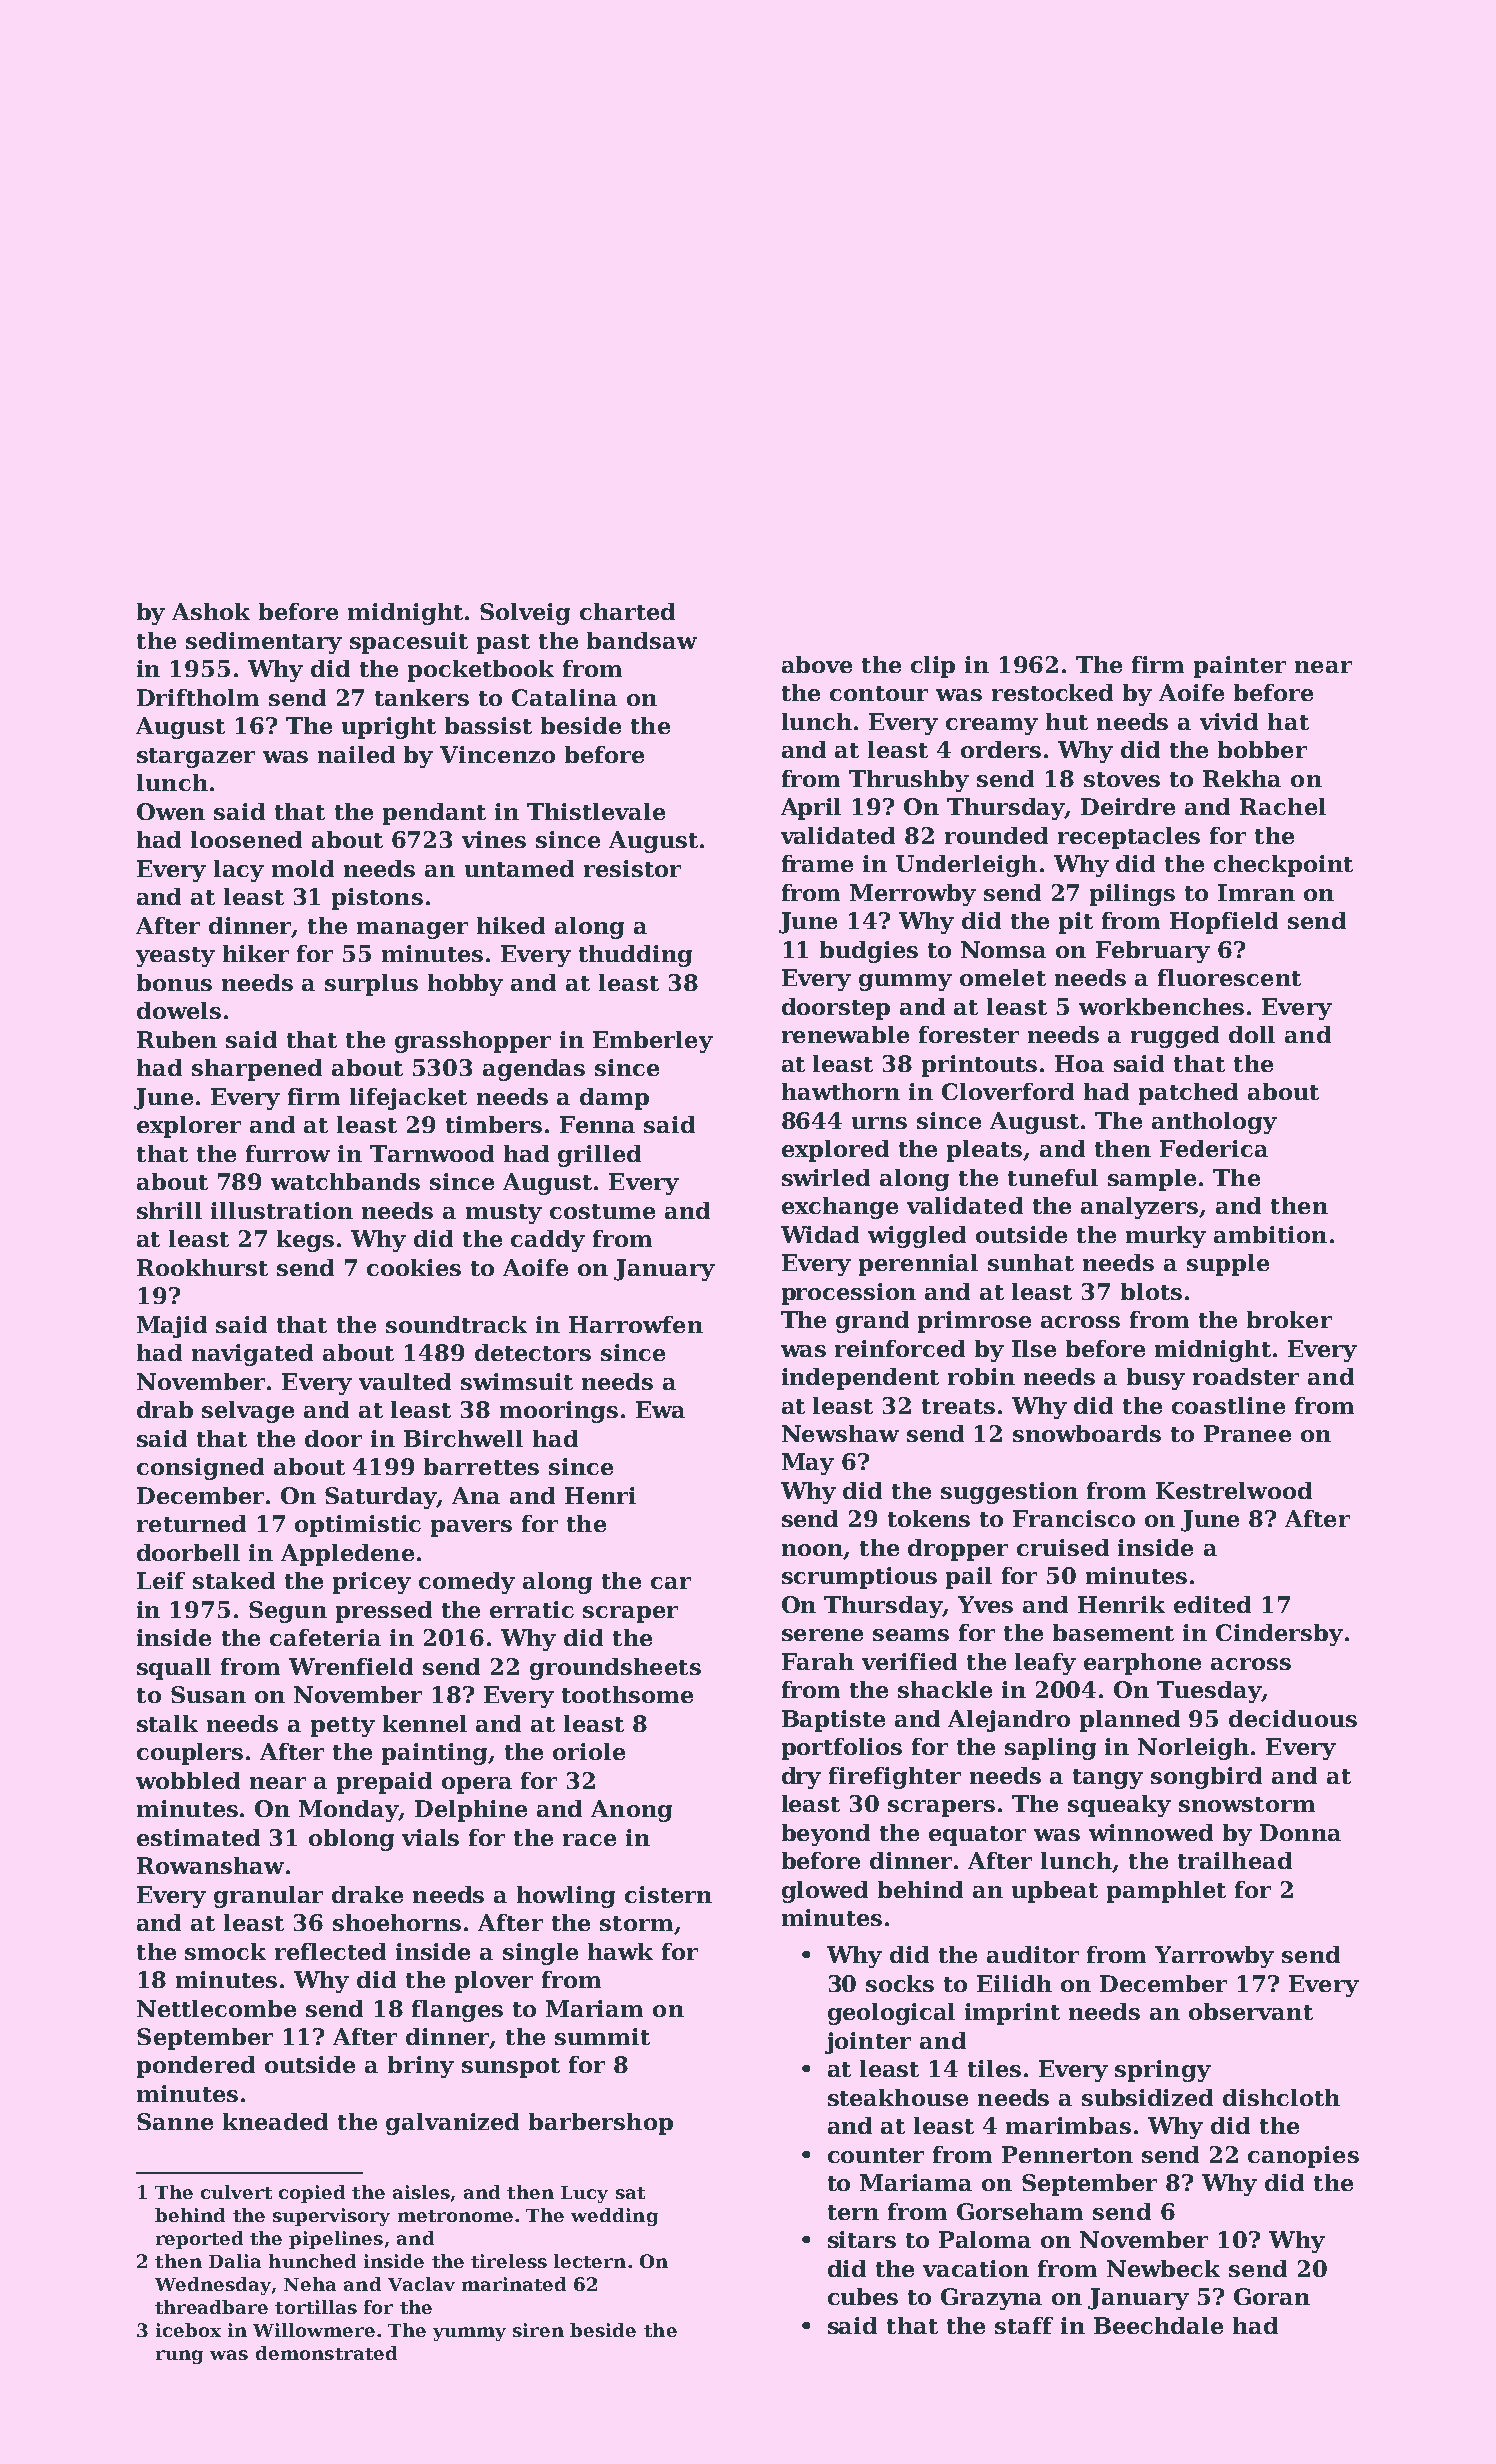 Image resolution: width=1496 pixels, height=2464 pixels. What do you see at coordinates (1240, 667) in the screenshot?
I see `painter` at bounding box center [1240, 667].
